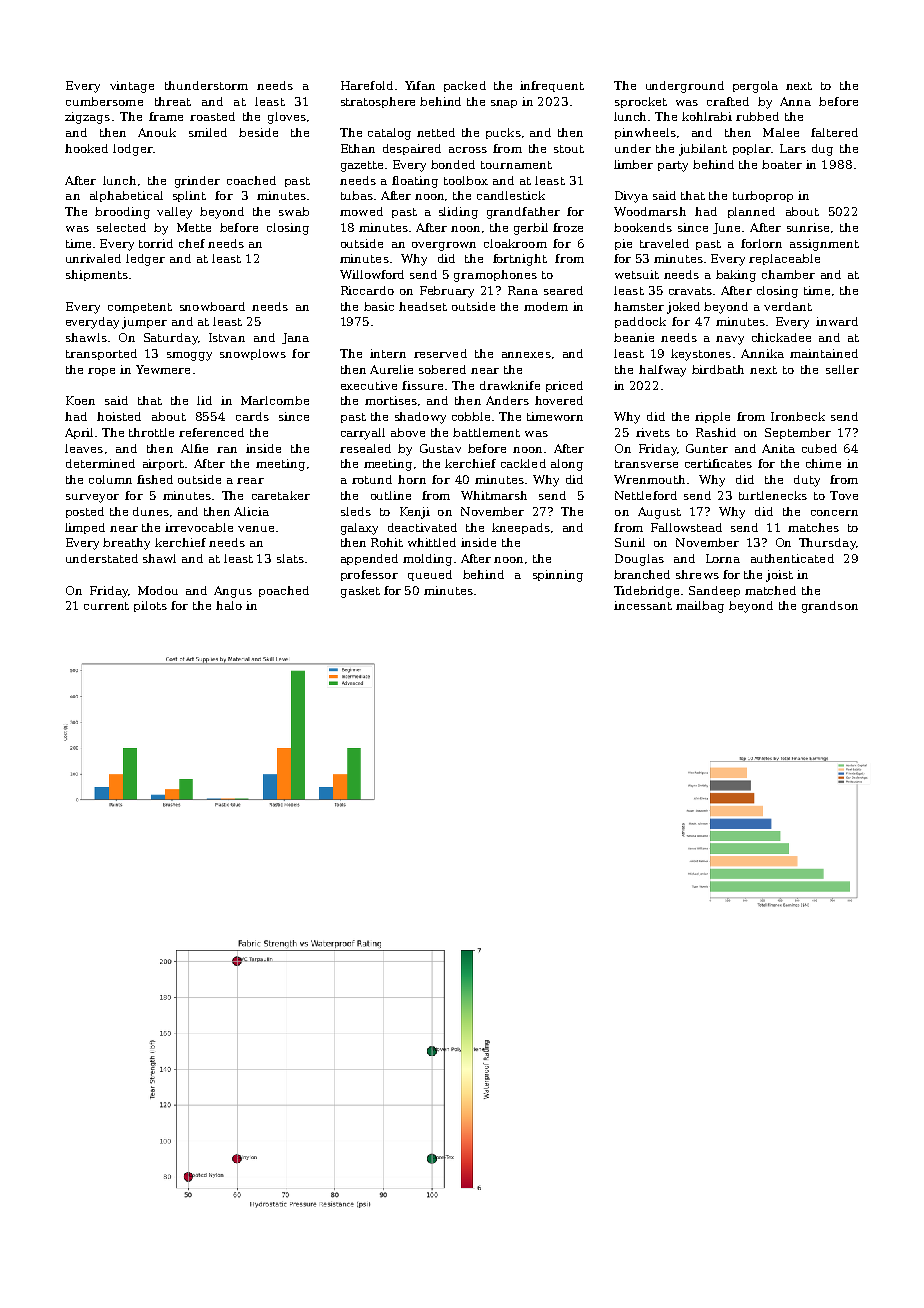 Image resolution: width=924 pixels, height=1308 pixels. Describe the element at coordinates (837, 321) in the screenshot. I see `inward` at that location.
